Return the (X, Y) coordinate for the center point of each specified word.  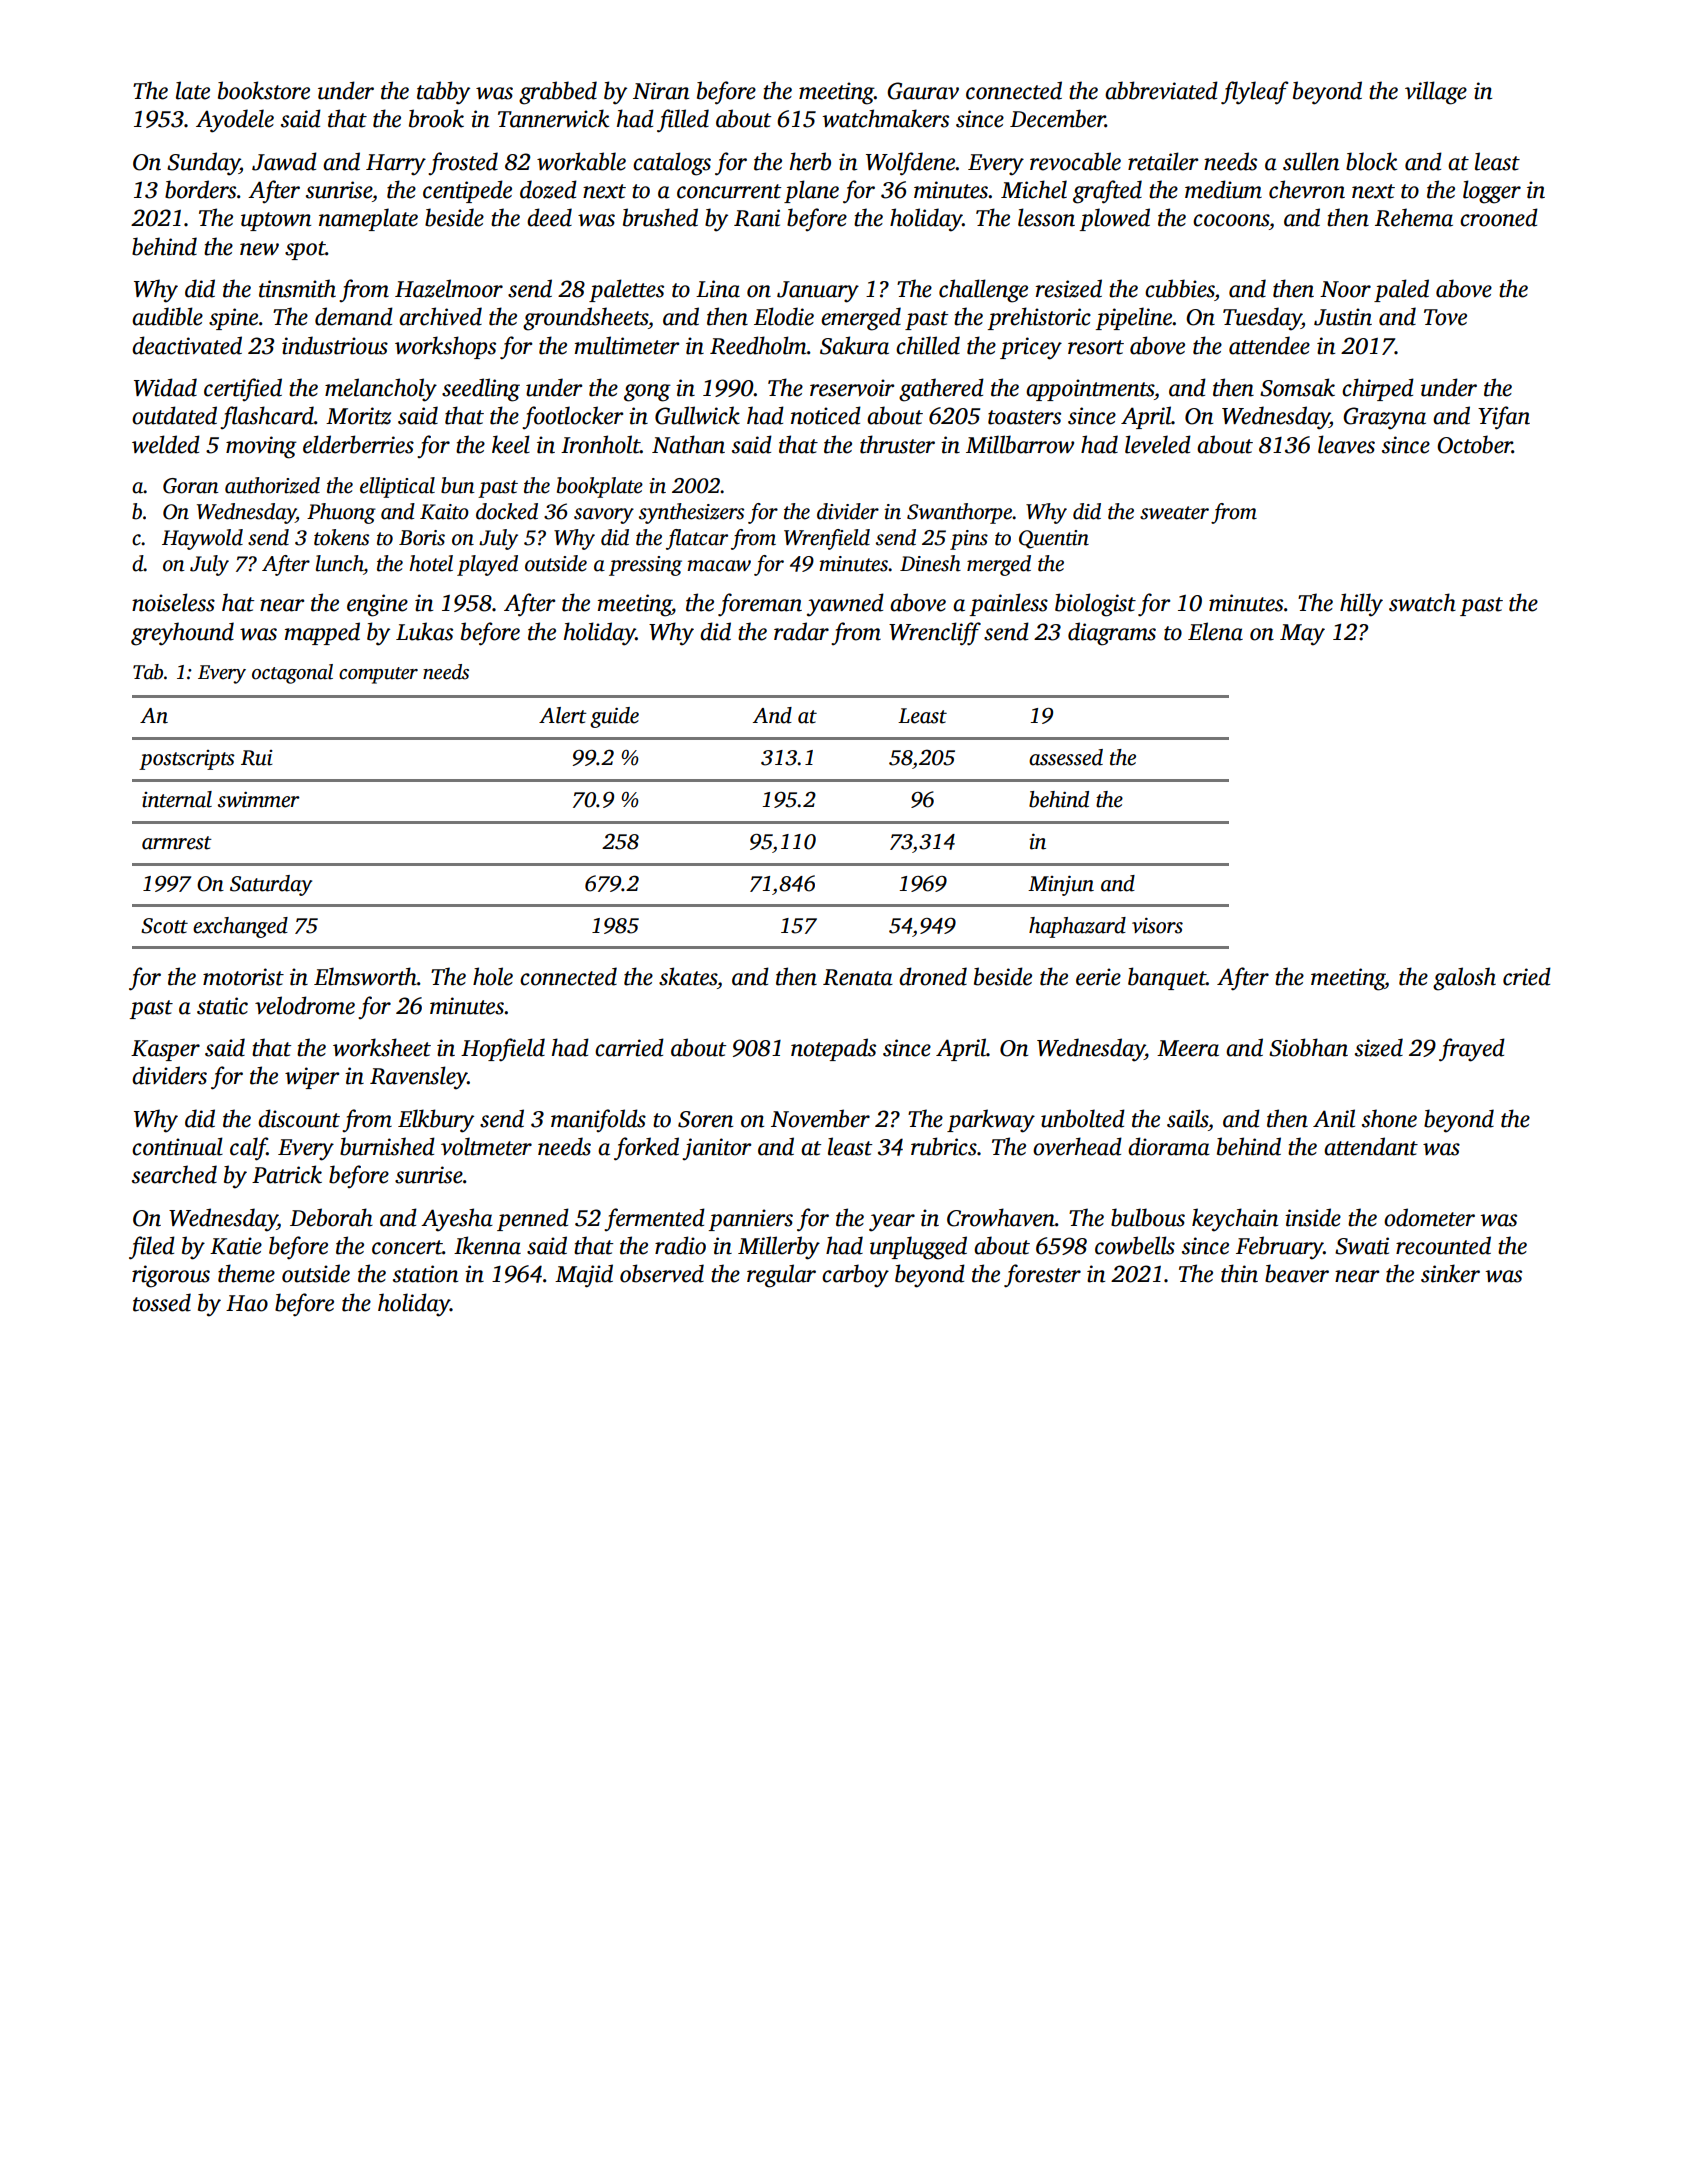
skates (688, 976)
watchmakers (885, 118)
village (1436, 93)
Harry (396, 165)
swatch (1422, 602)
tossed (162, 1302)
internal (177, 799)
